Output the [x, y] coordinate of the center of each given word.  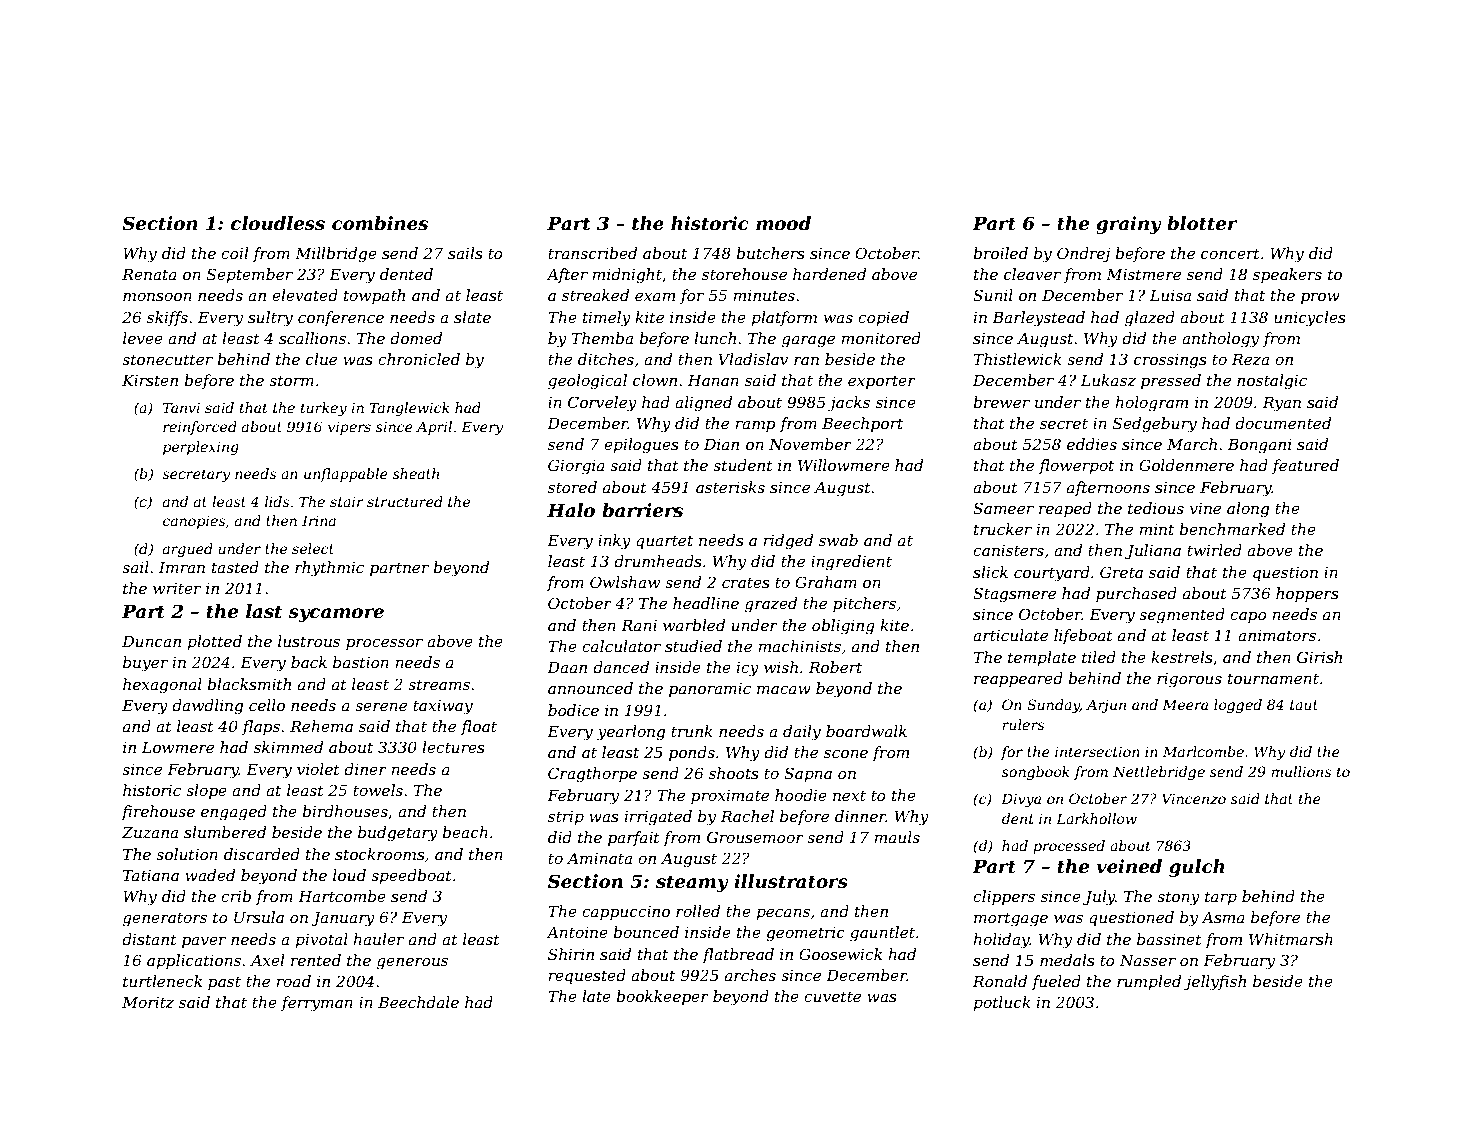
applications [194, 961]
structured [405, 501]
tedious [1156, 508]
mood [783, 223]
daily [802, 733]
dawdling [207, 707]
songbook [1036, 773]
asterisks [730, 487]
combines [380, 223]
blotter [1202, 223]
